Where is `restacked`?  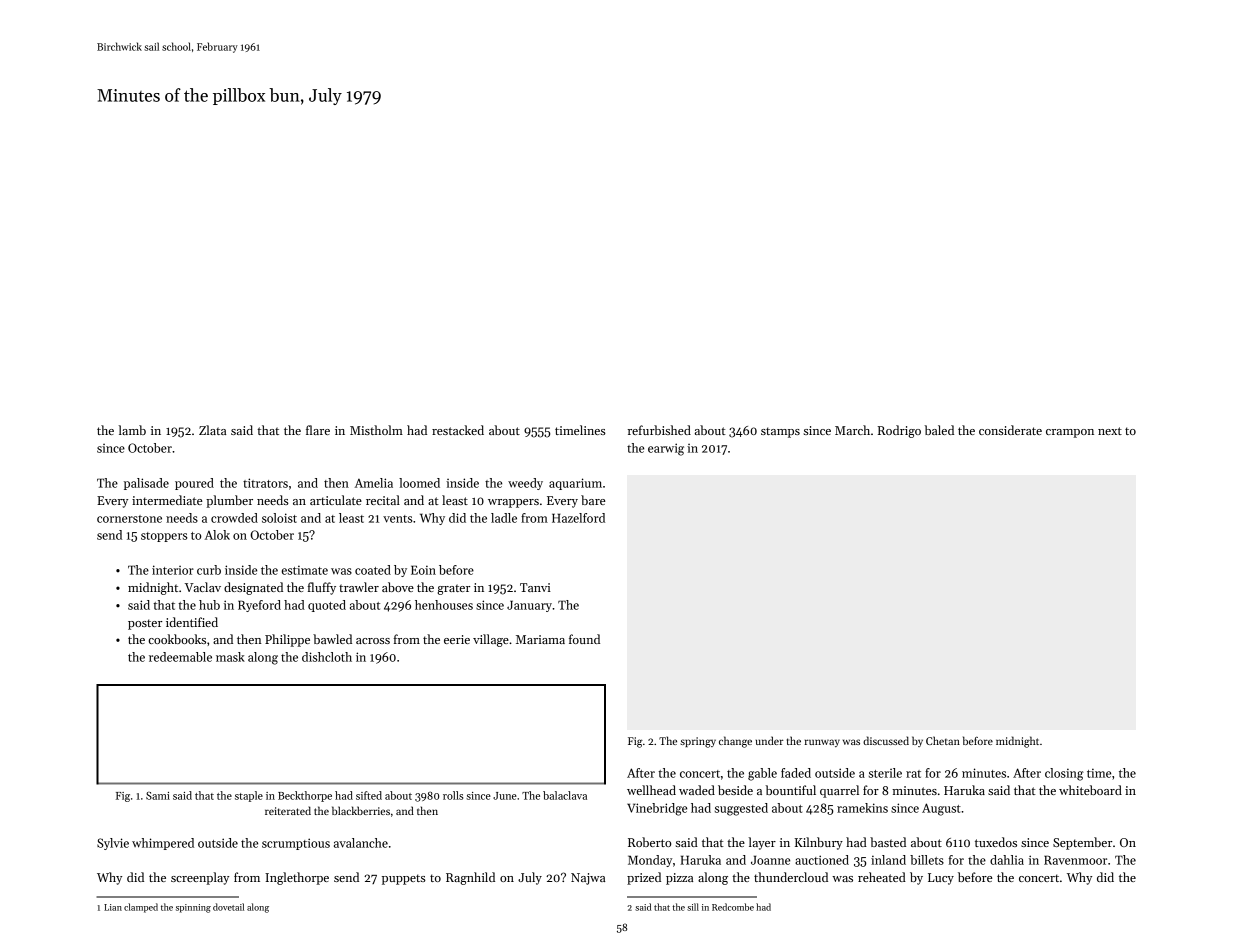 restacked is located at coordinates (458, 430).
